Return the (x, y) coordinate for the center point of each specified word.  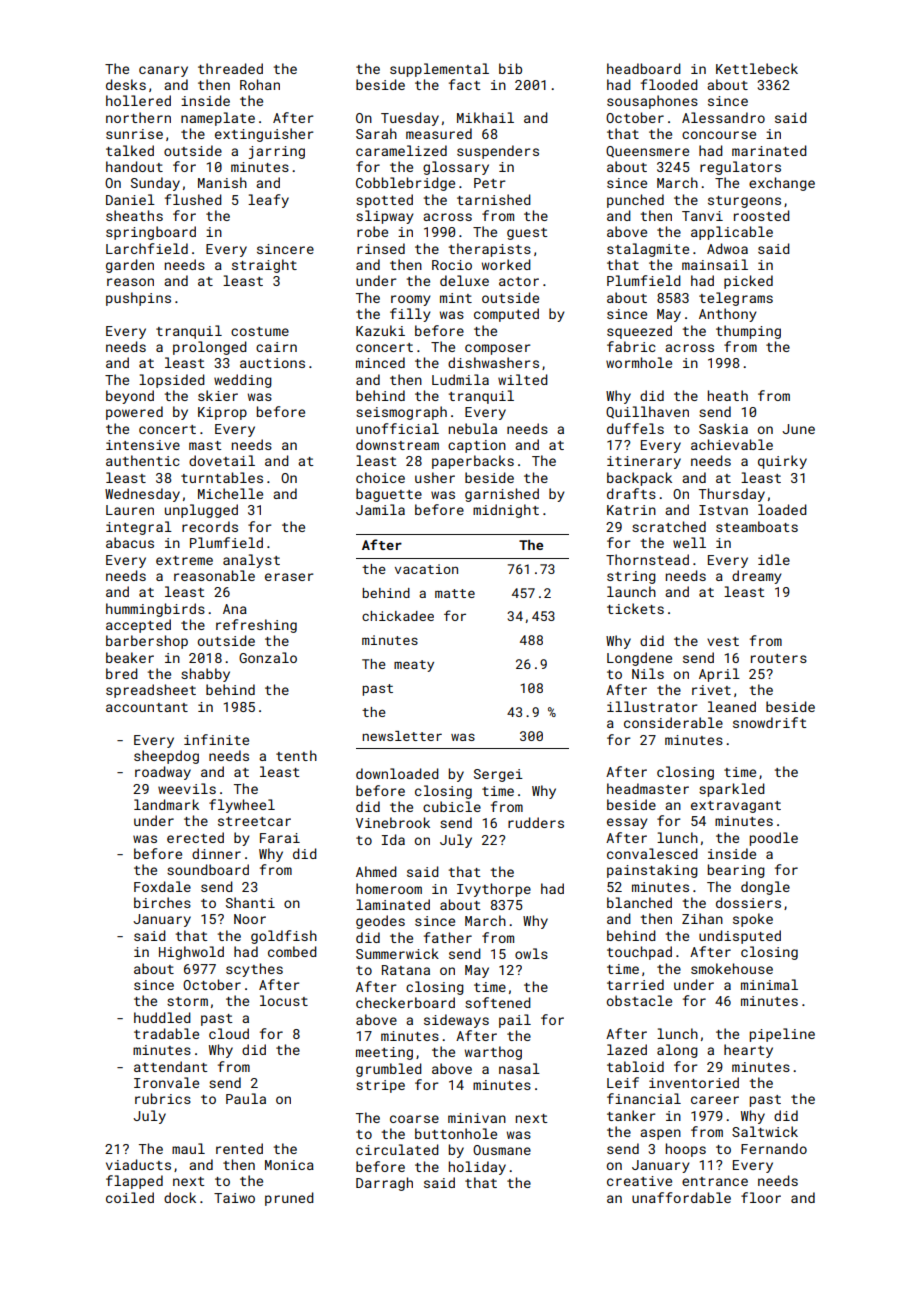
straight (264, 266)
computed (506, 315)
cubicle (452, 806)
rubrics (163, 1098)
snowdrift (769, 722)
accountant (147, 707)
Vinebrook (393, 822)
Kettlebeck (757, 68)
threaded (230, 68)
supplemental (439, 70)
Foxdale (162, 886)
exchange (782, 184)
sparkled (732, 790)
